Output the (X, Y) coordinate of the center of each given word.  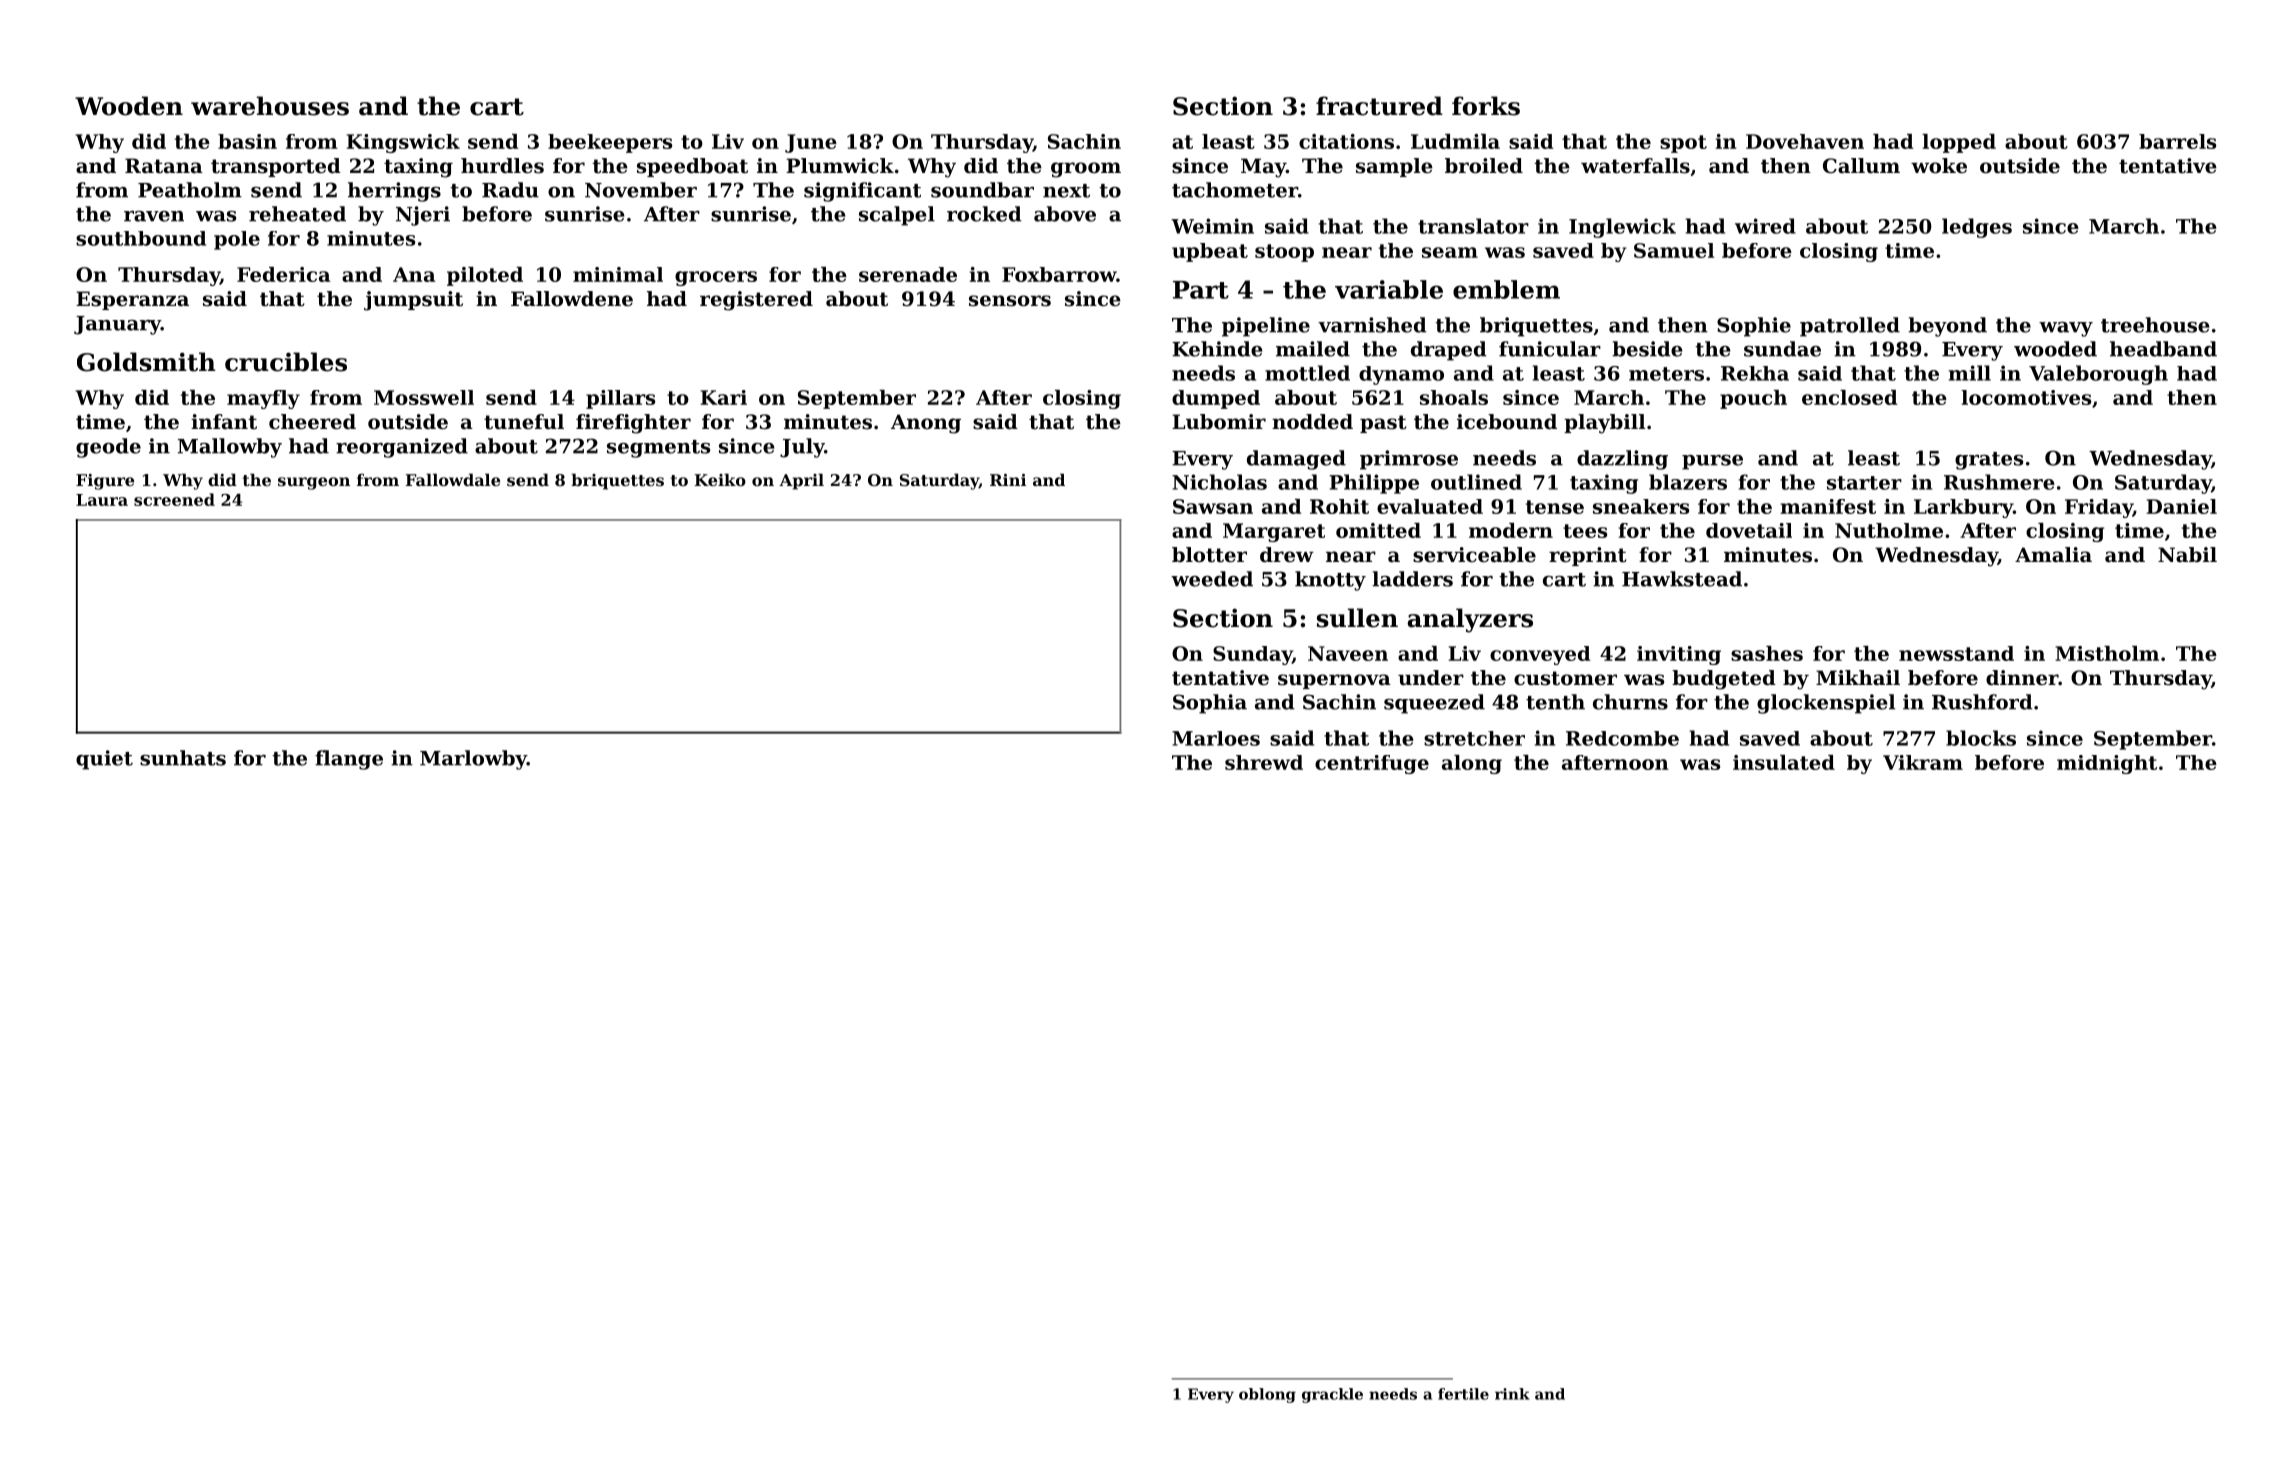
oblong (1267, 1395)
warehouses (270, 106)
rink (1512, 1394)
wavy (2066, 329)
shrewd (1264, 762)
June (811, 143)
